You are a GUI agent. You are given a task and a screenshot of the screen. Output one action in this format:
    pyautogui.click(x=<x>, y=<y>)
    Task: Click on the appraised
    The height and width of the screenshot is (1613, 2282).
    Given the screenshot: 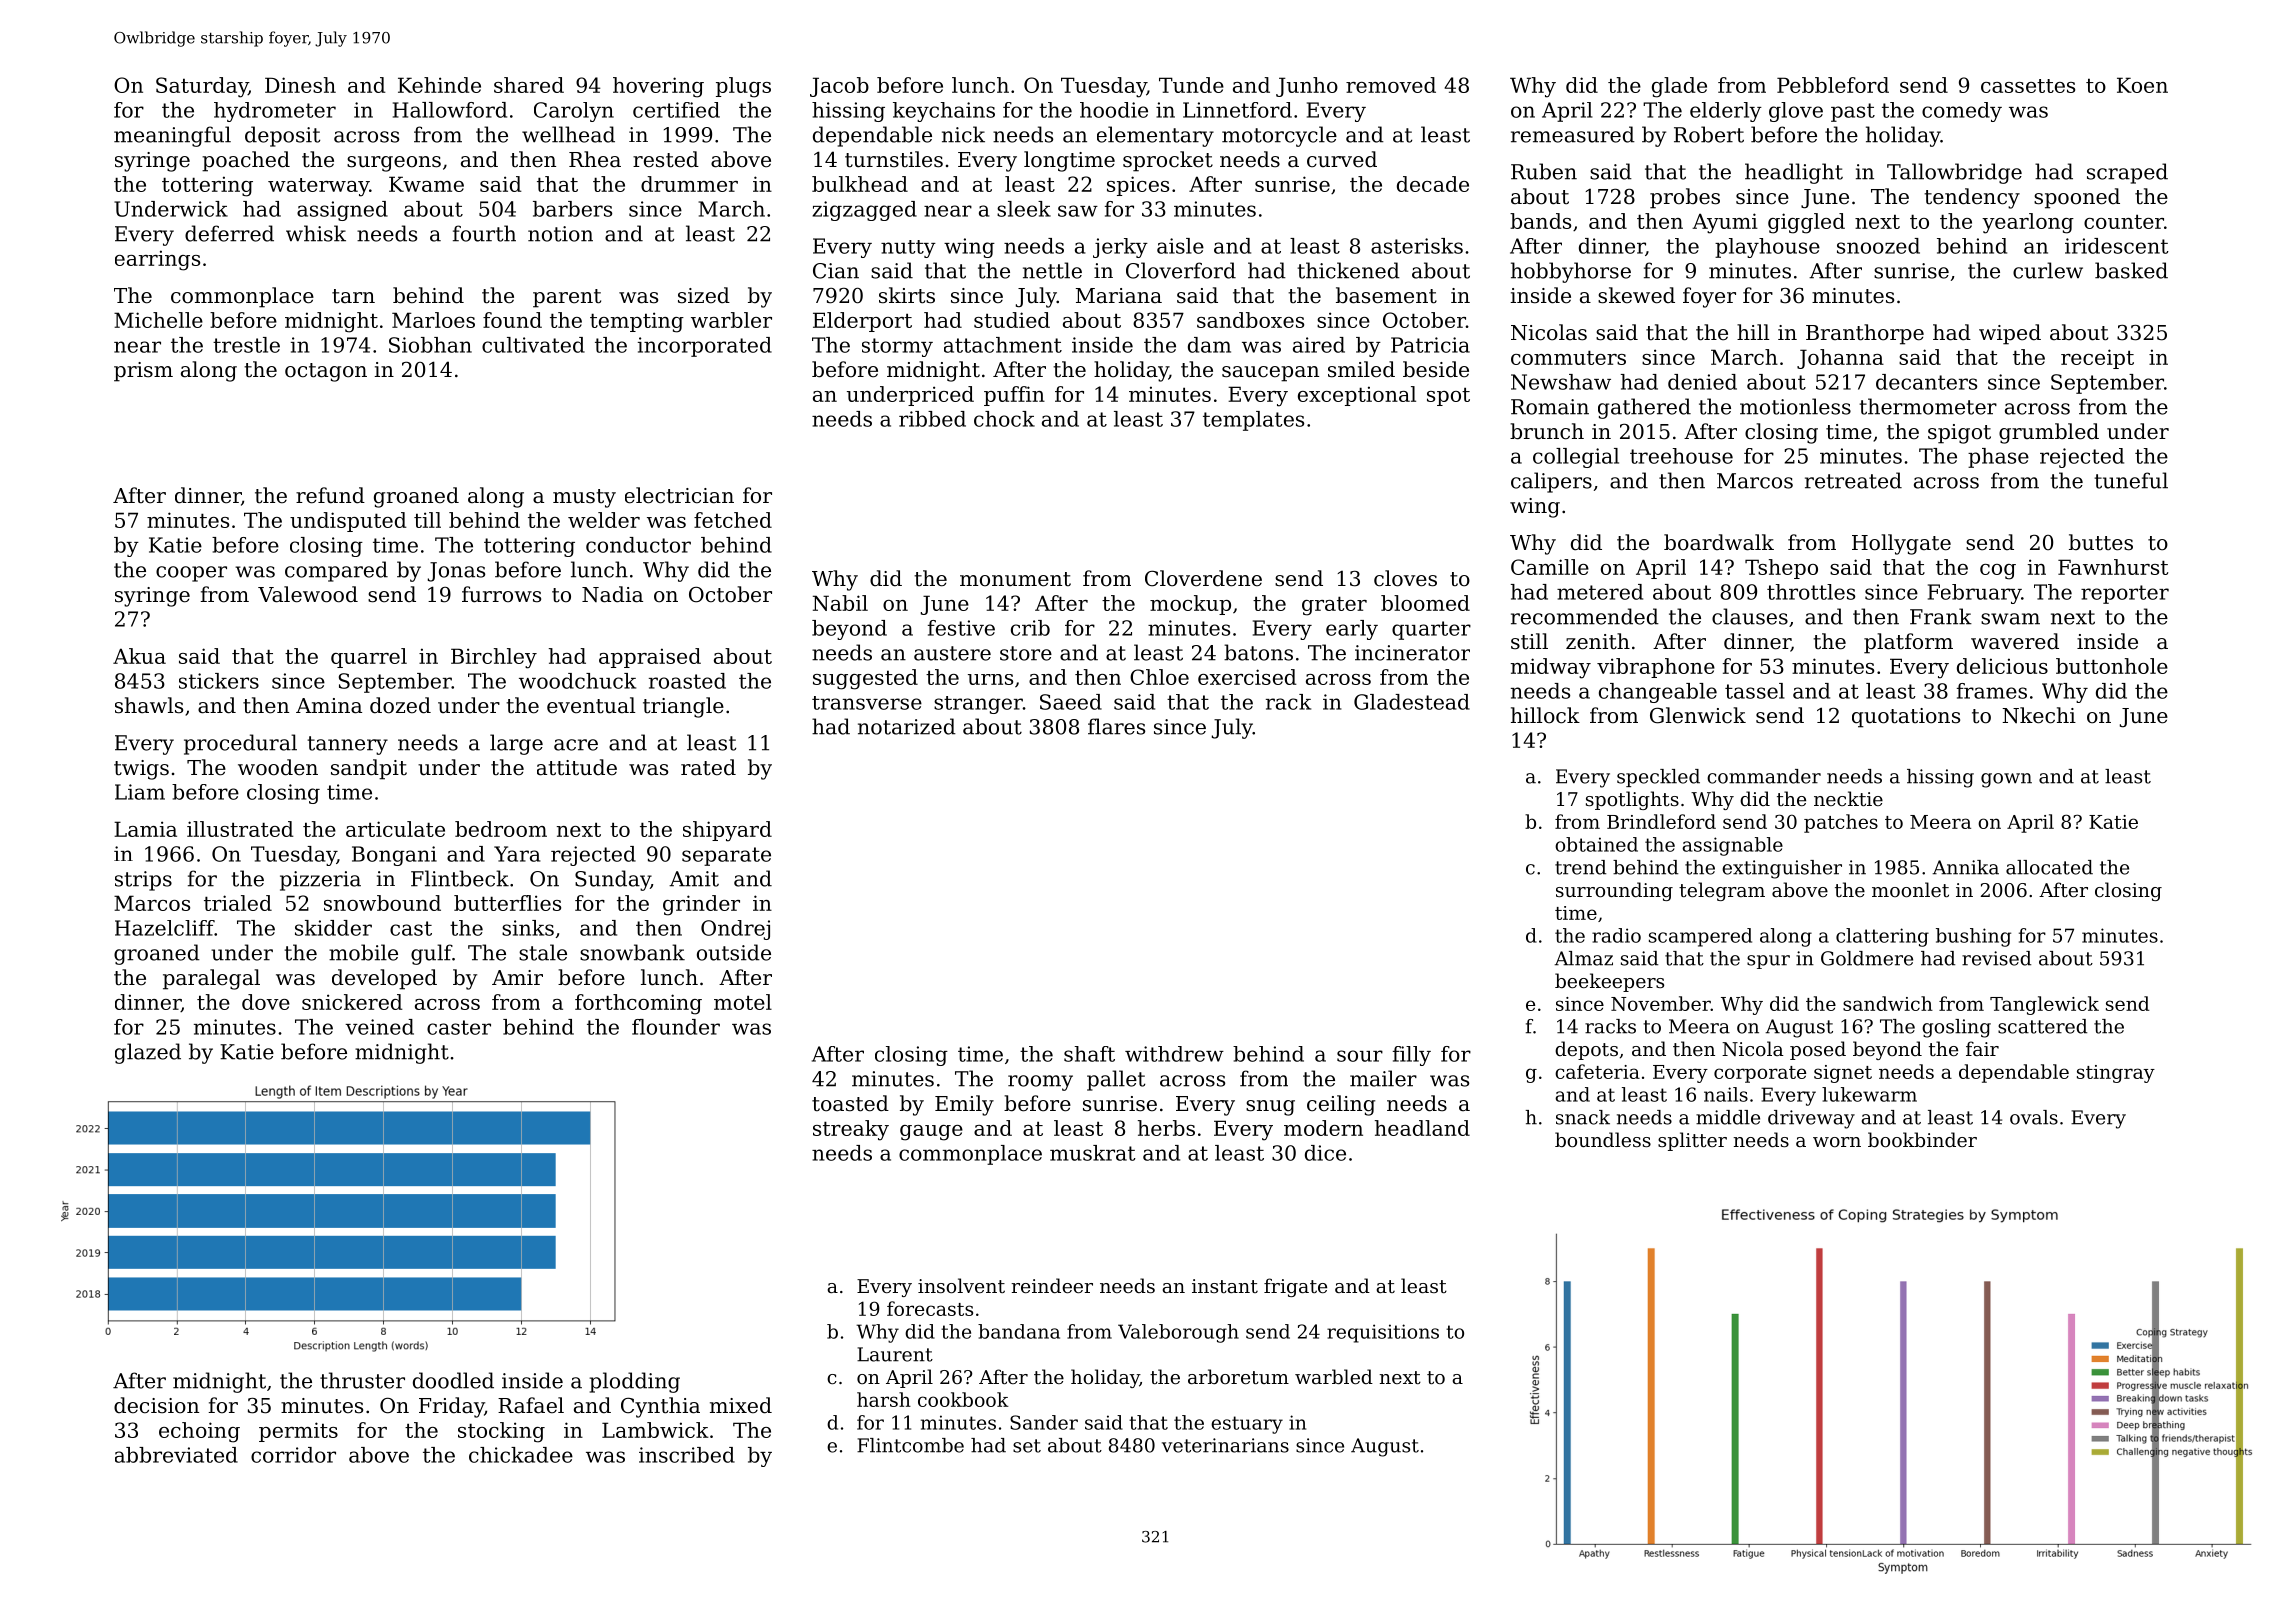 What is the action you would take?
    pyautogui.click(x=650, y=658)
